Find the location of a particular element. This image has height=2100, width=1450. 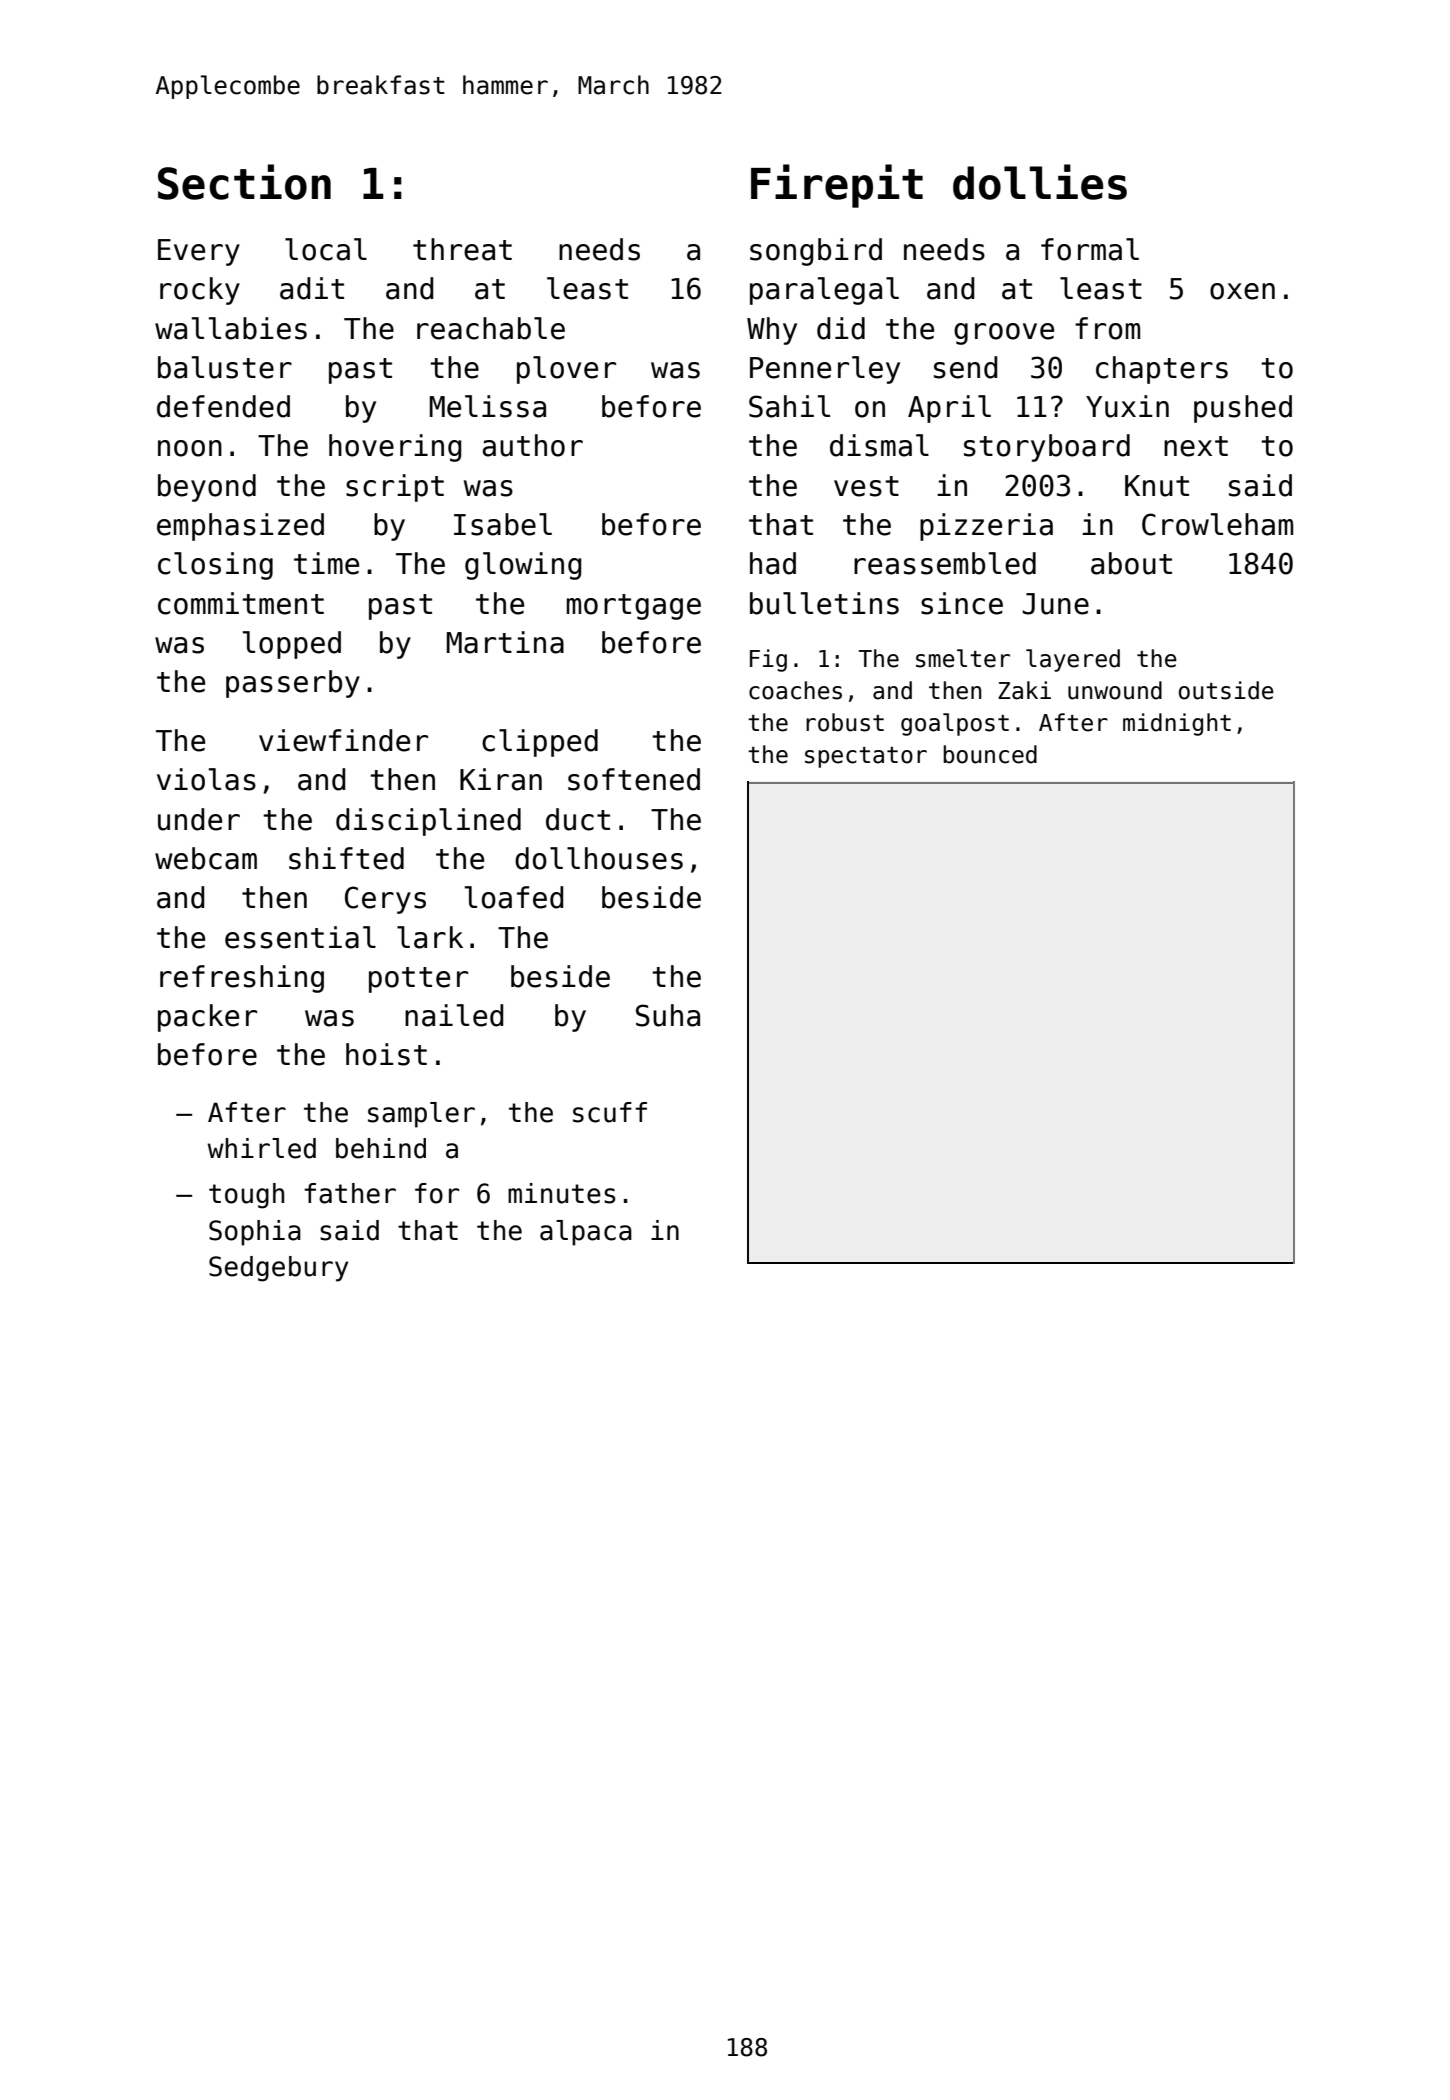

coaches is located at coordinates (795, 690).
